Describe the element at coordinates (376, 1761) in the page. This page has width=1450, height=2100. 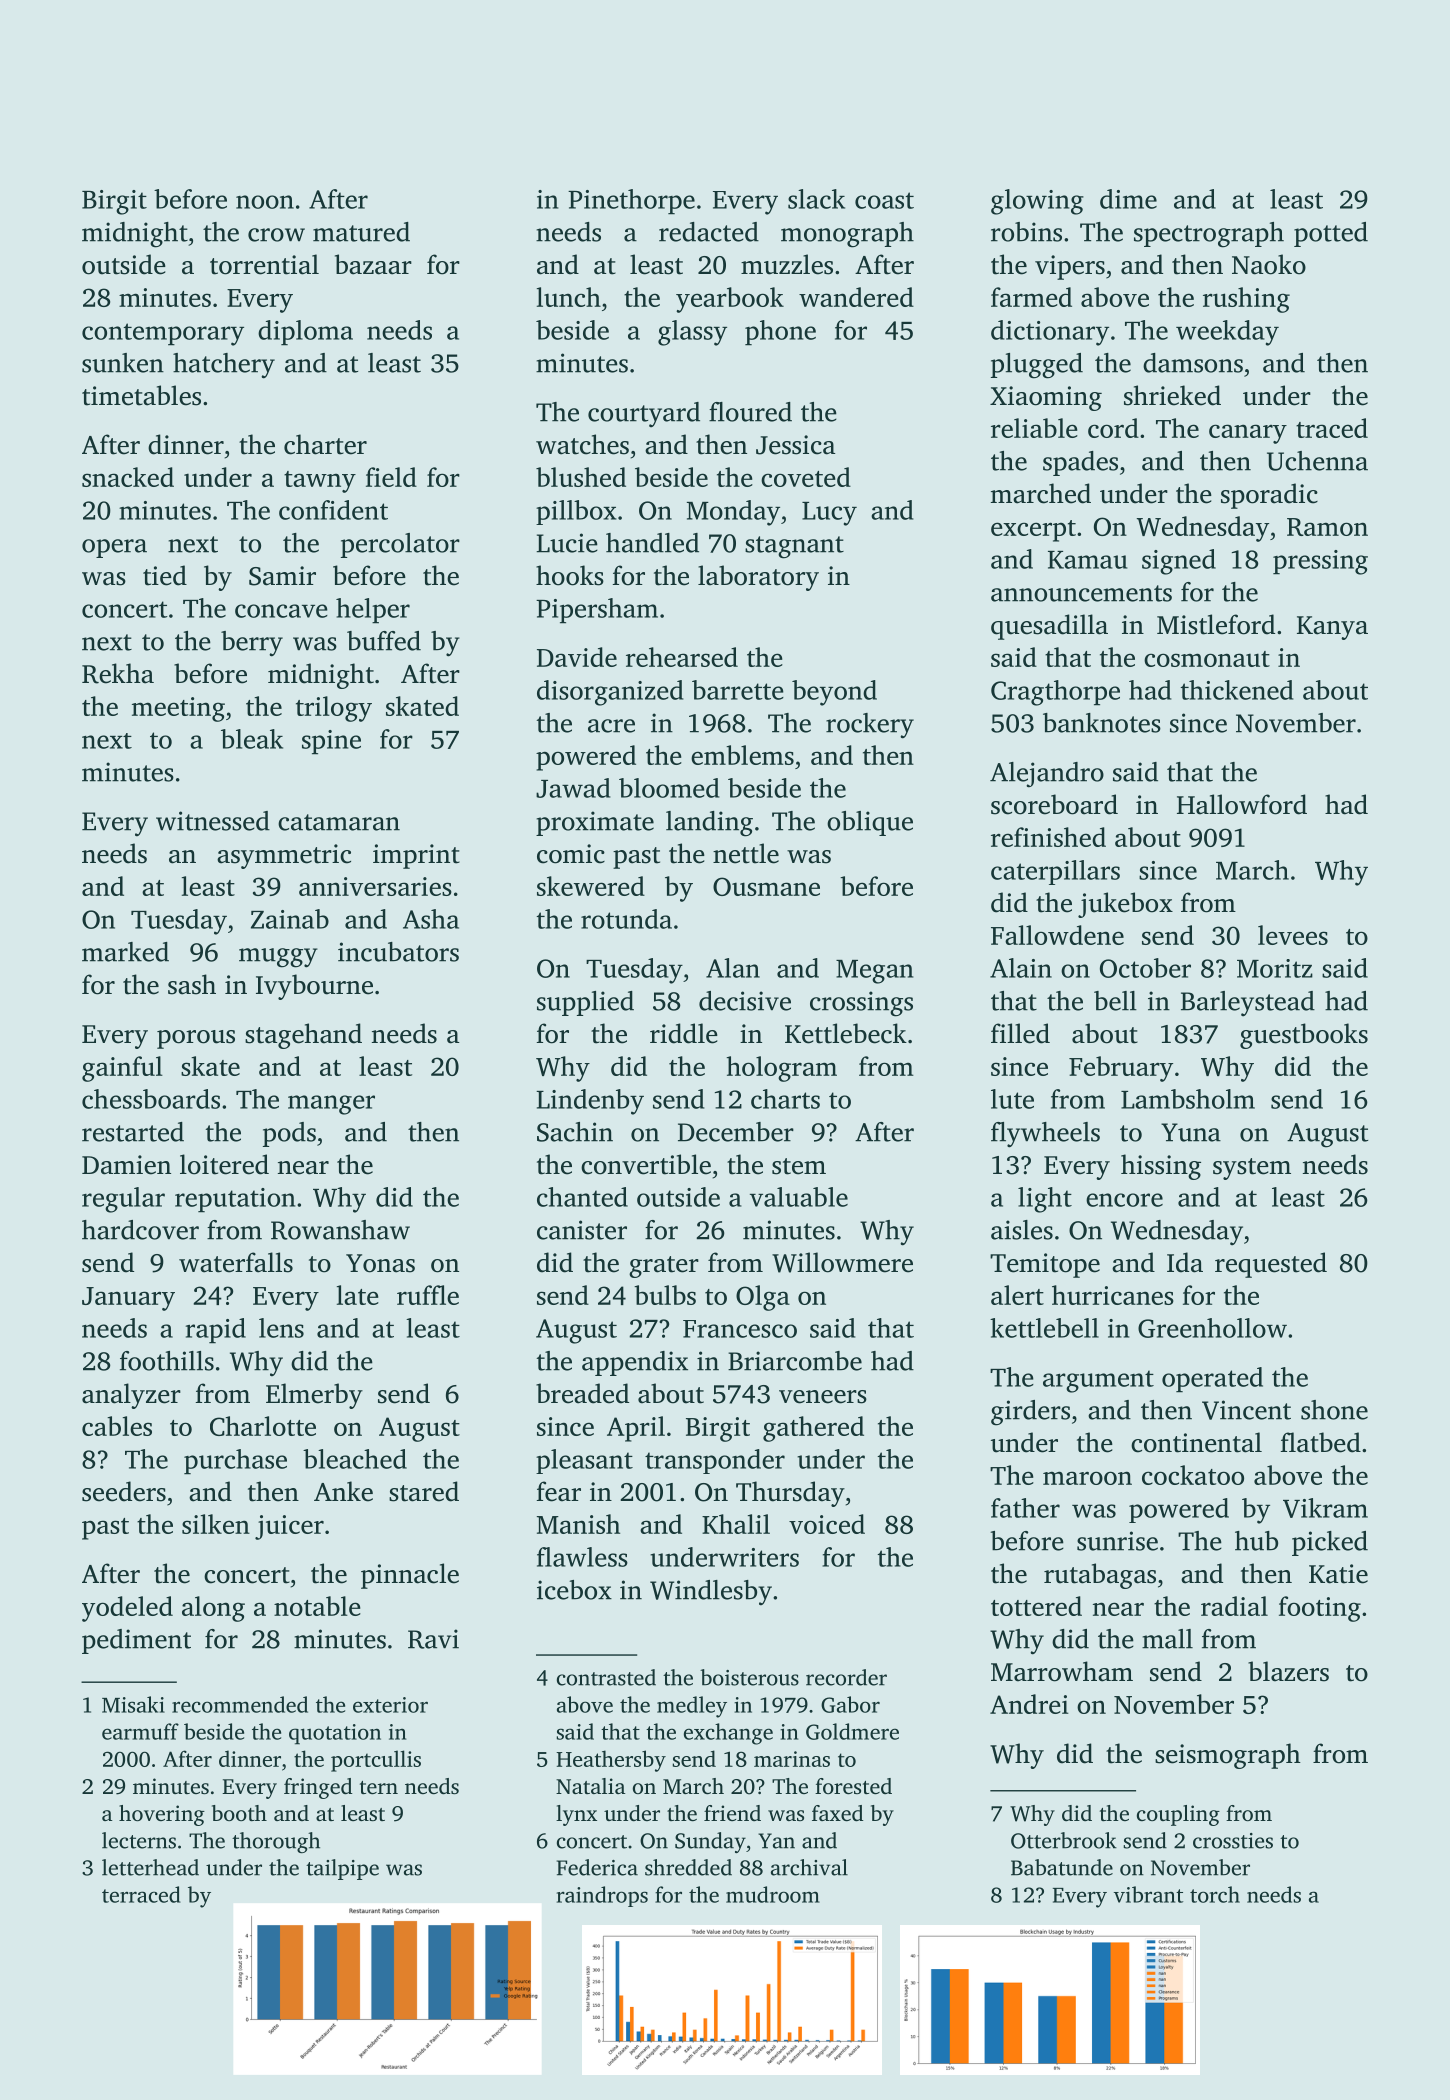
I see `portcullis` at that location.
